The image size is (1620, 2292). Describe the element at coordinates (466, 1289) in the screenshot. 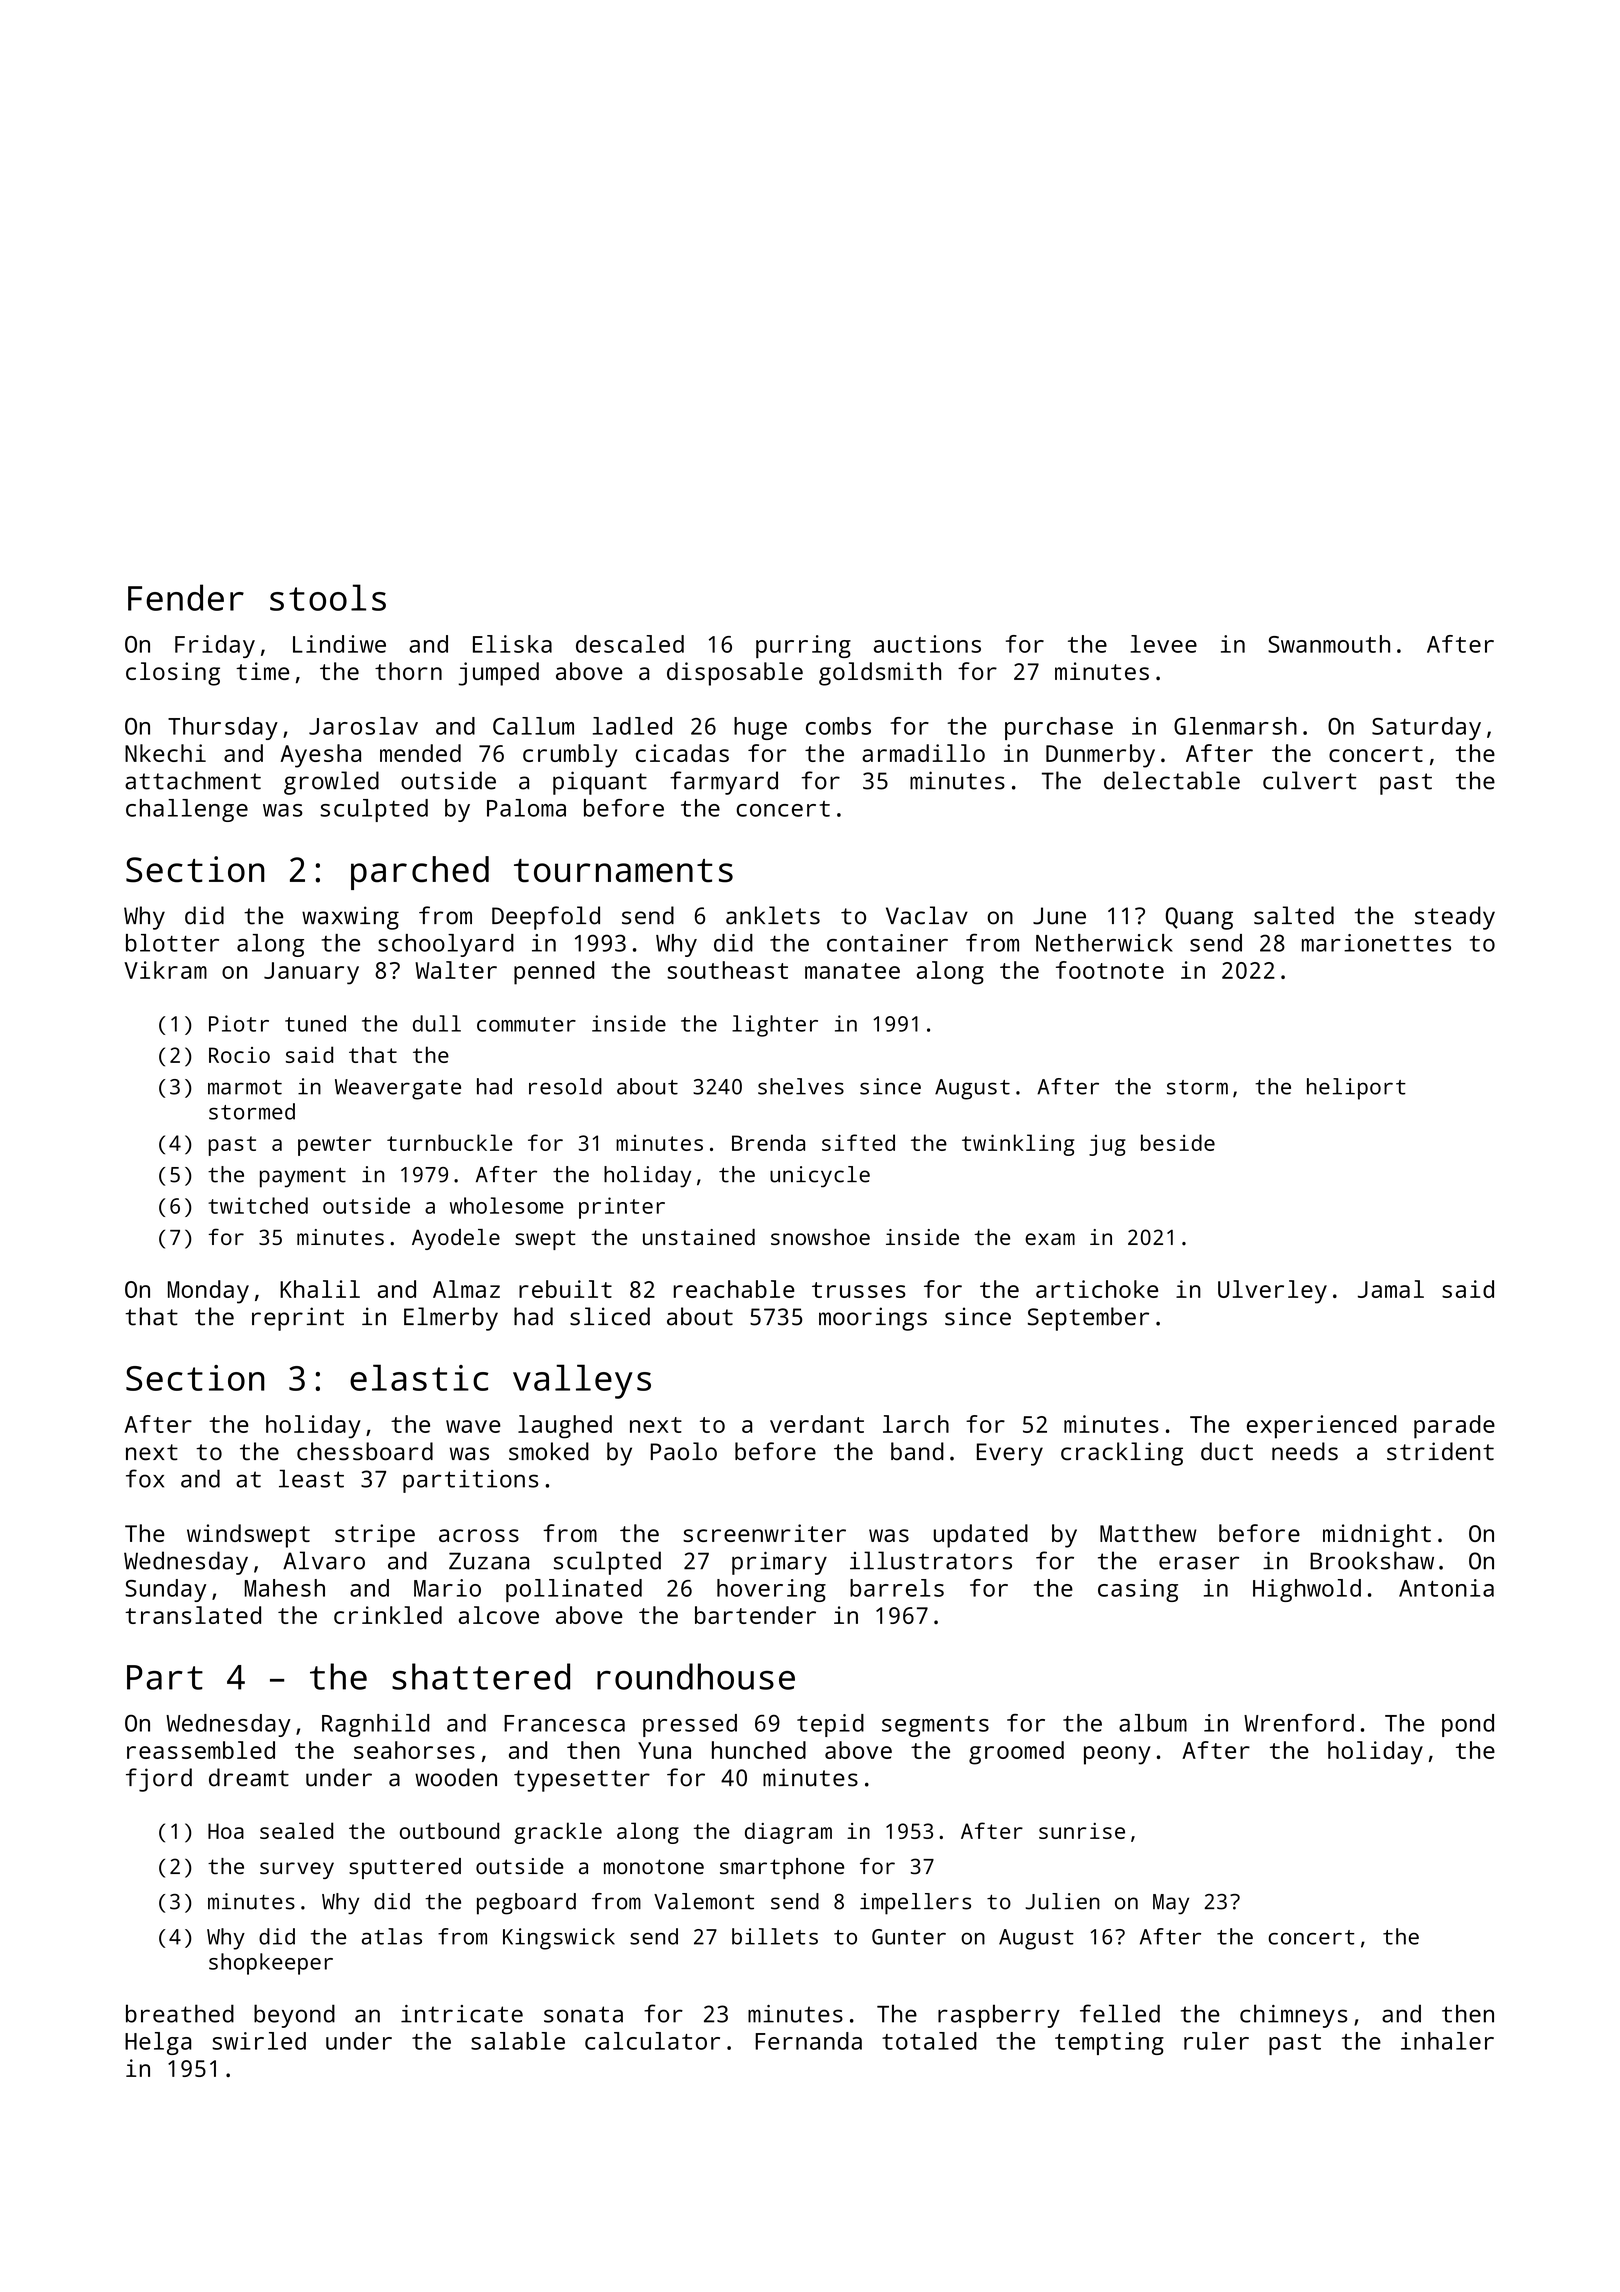

I see `Almaz` at that location.
